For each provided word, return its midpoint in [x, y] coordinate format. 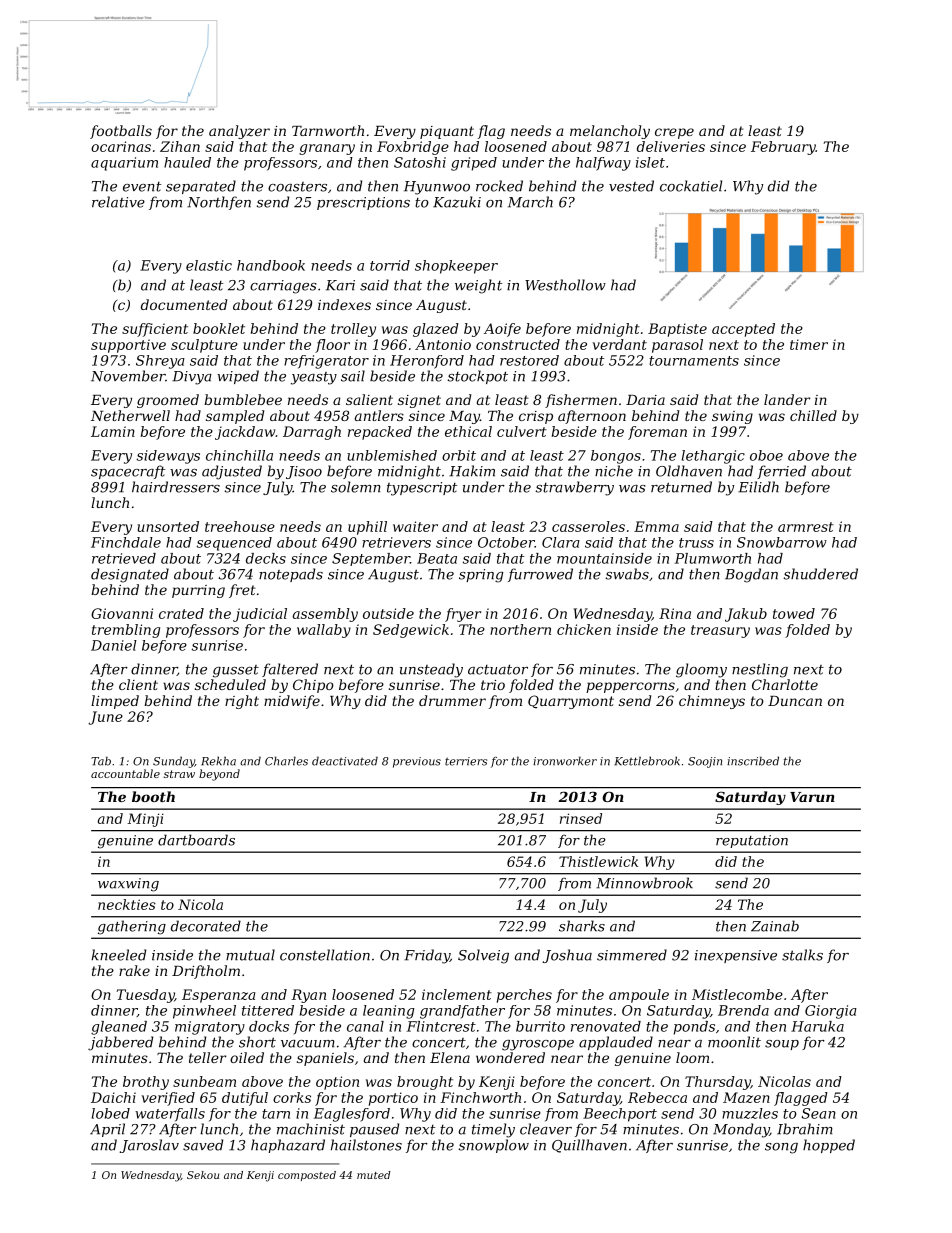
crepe [674, 133]
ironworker [565, 761]
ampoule [639, 996]
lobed [111, 1113]
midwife [292, 702]
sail [353, 376]
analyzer [239, 132]
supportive [128, 346]
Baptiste [677, 330]
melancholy [610, 132]
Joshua [567, 956]
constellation [325, 955]
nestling [760, 670]
